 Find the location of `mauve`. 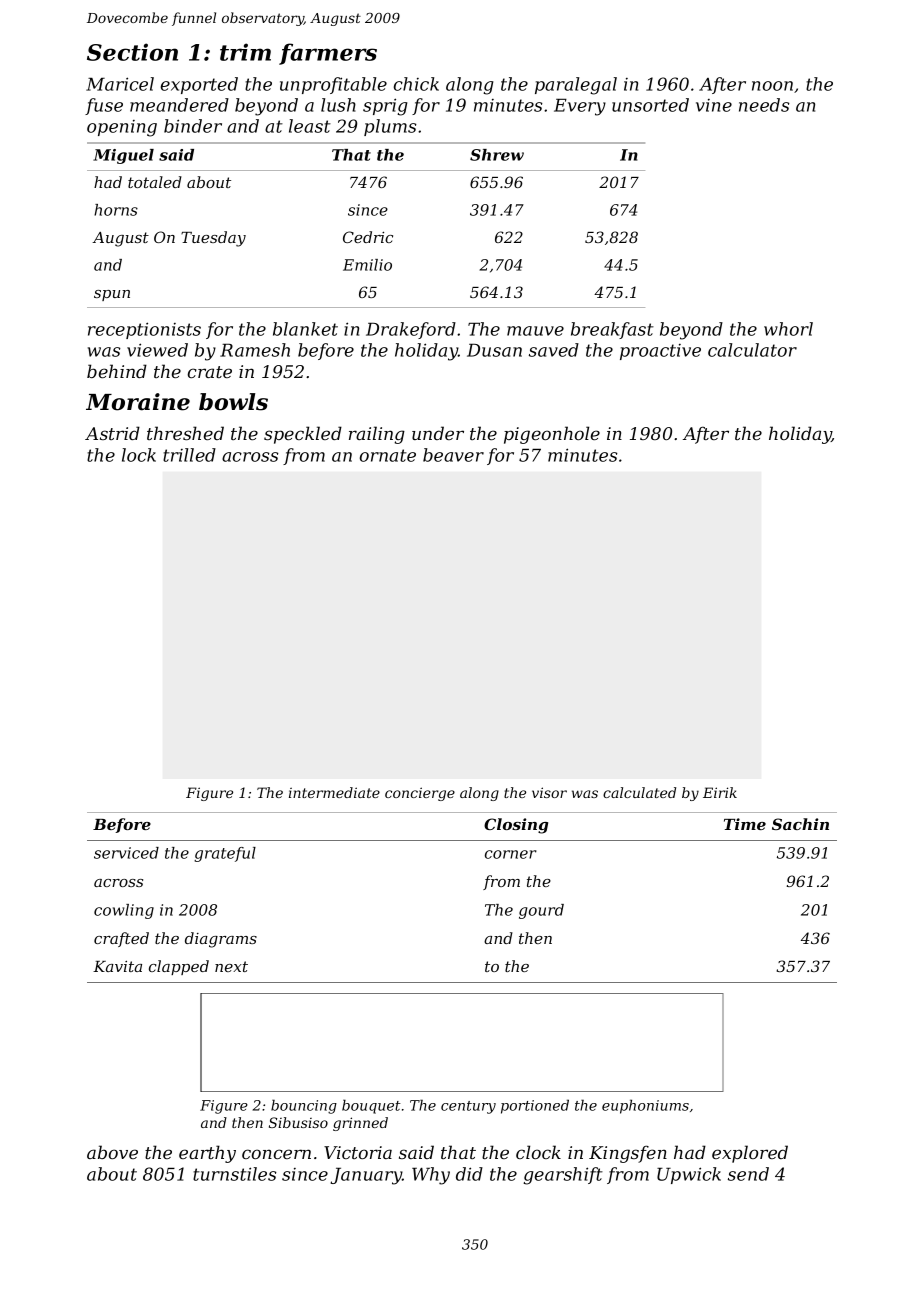

mauve is located at coordinates (535, 331).
